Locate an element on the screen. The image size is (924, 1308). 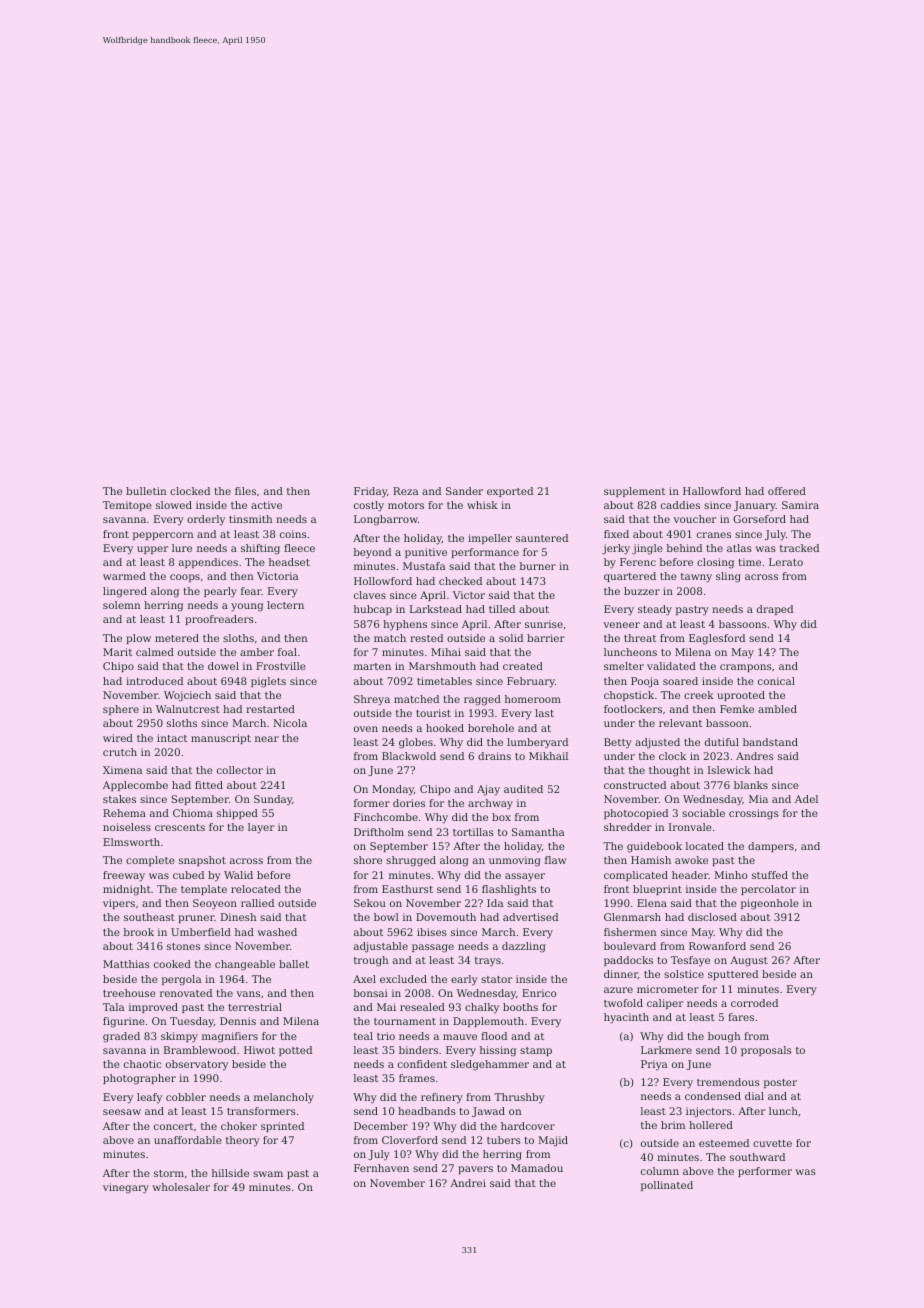
sunrise is located at coordinates (544, 624).
